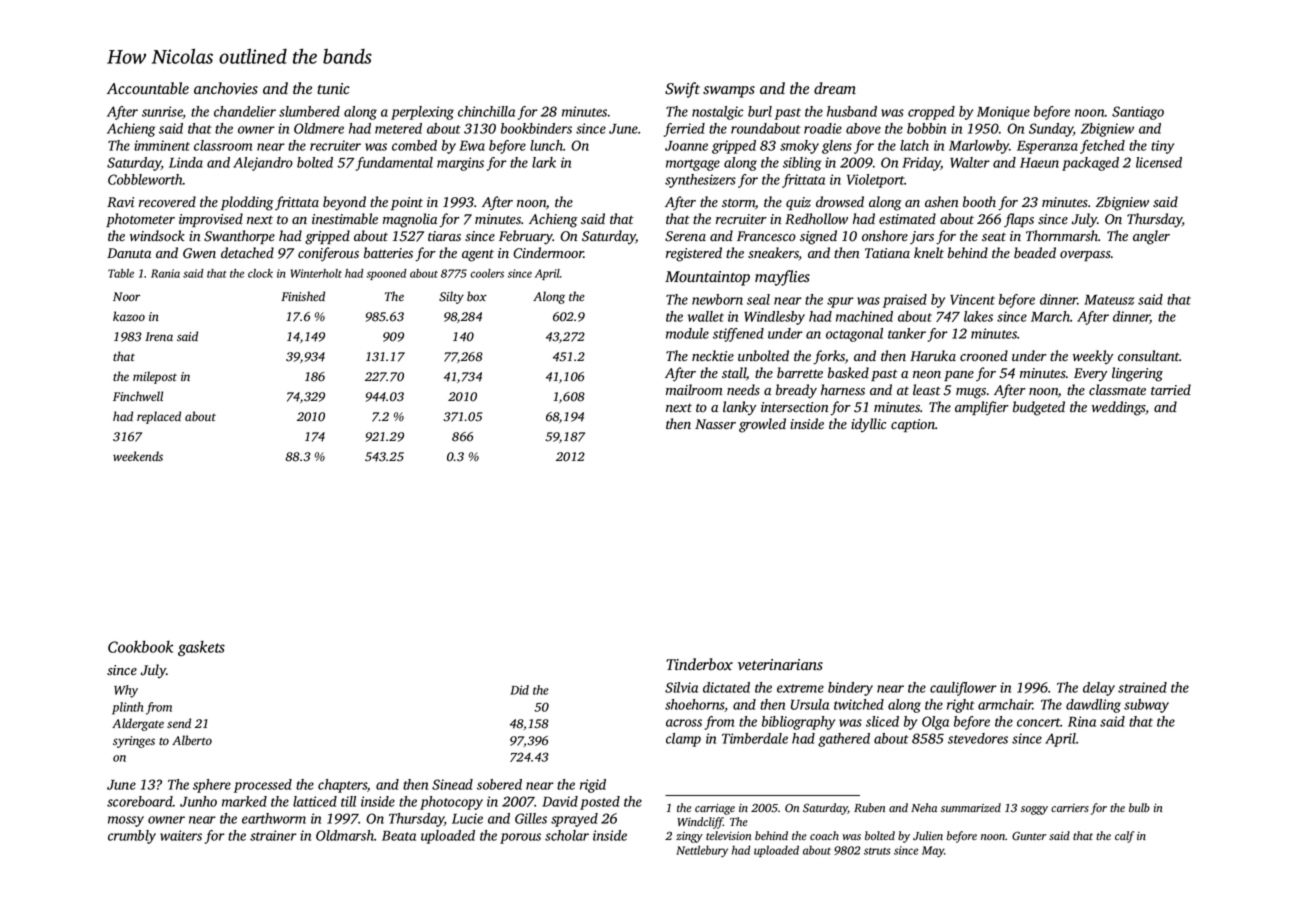 The width and height of the screenshot is (1308, 924). Describe the element at coordinates (1142, 687) in the screenshot. I see `strained` at that location.
